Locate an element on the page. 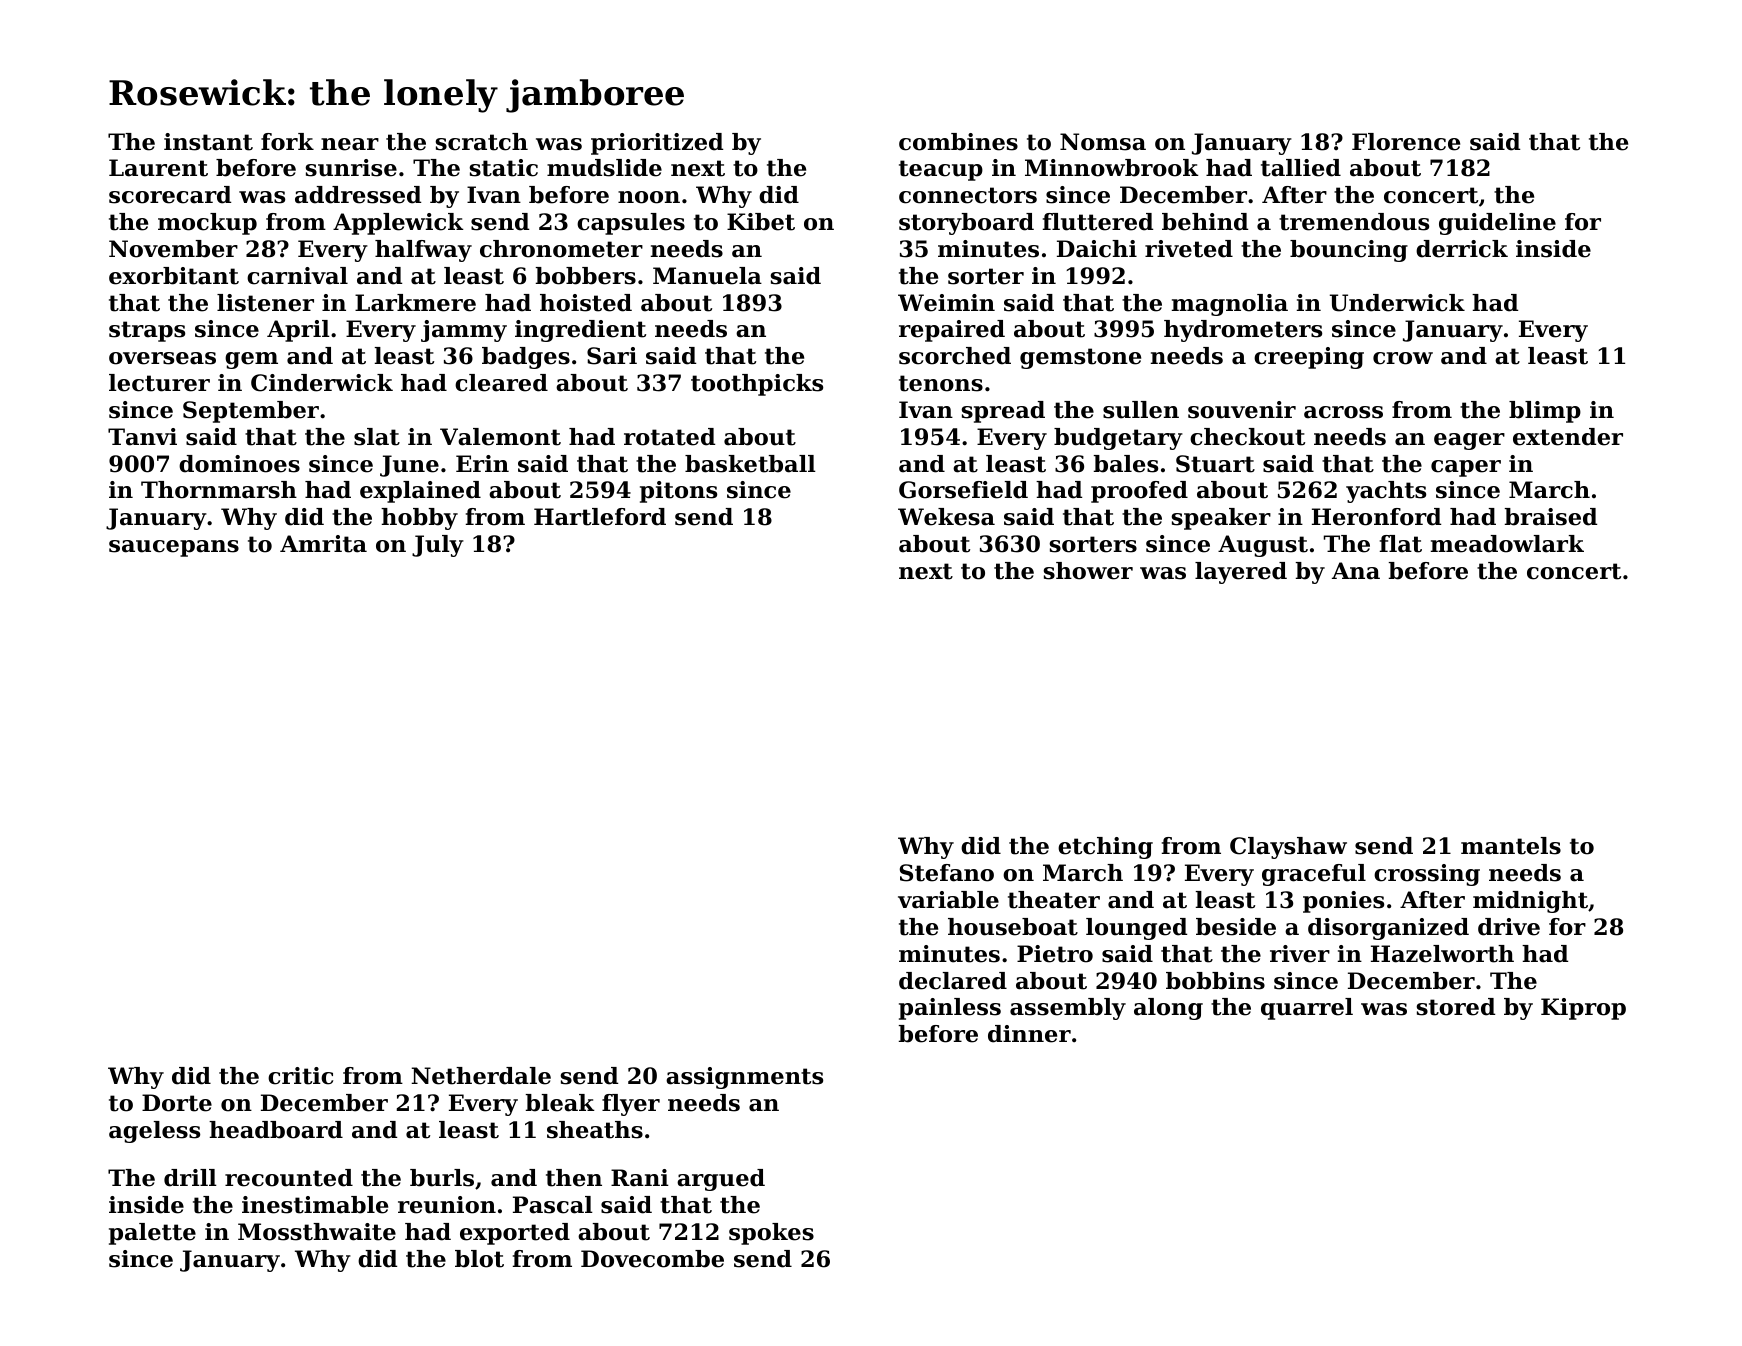  Wekesa is located at coordinates (946, 517).
